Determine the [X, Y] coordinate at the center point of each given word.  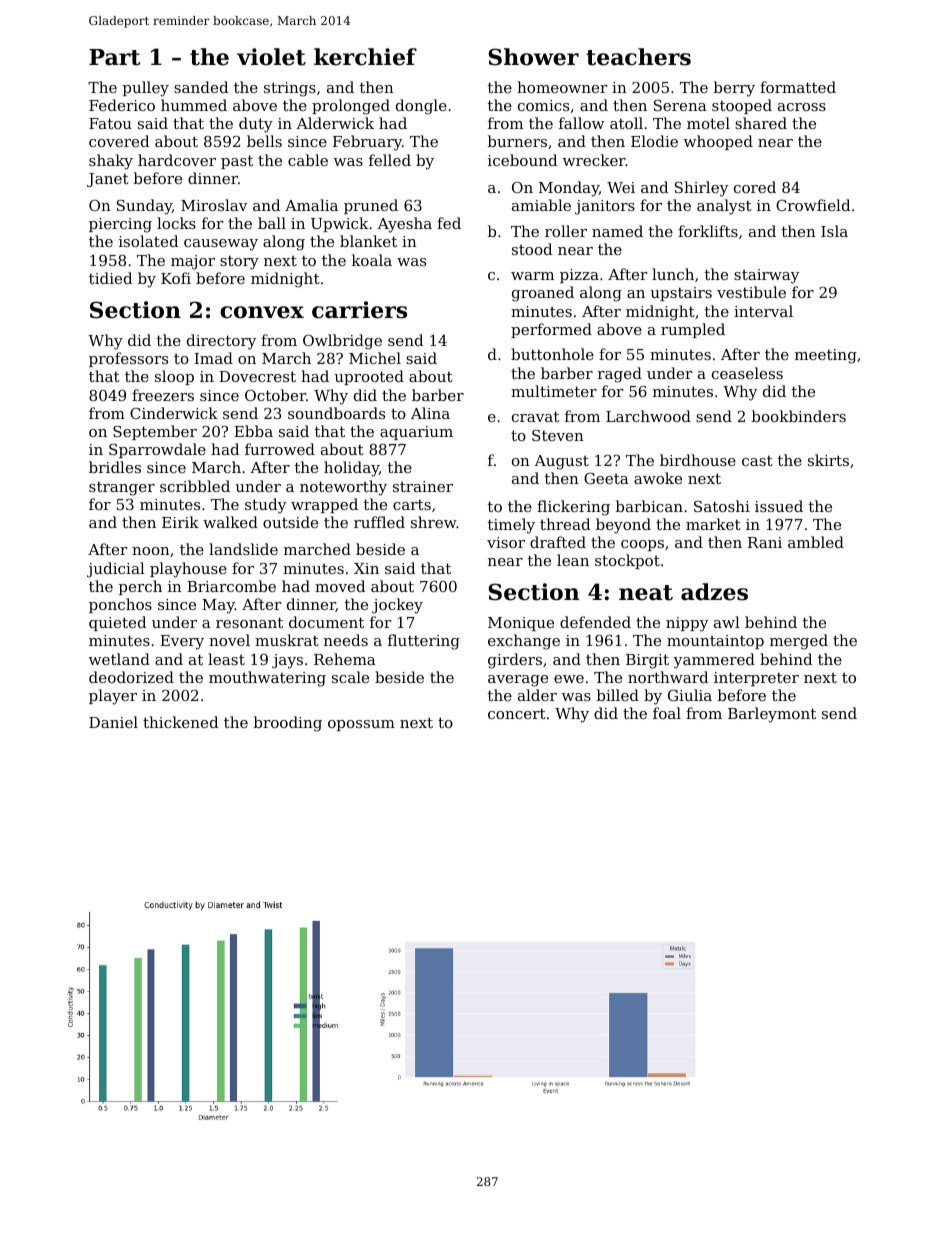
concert [517, 713]
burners [517, 141]
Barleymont [772, 715]
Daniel [113, 722]
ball [272, 223]
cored [755, 187]
